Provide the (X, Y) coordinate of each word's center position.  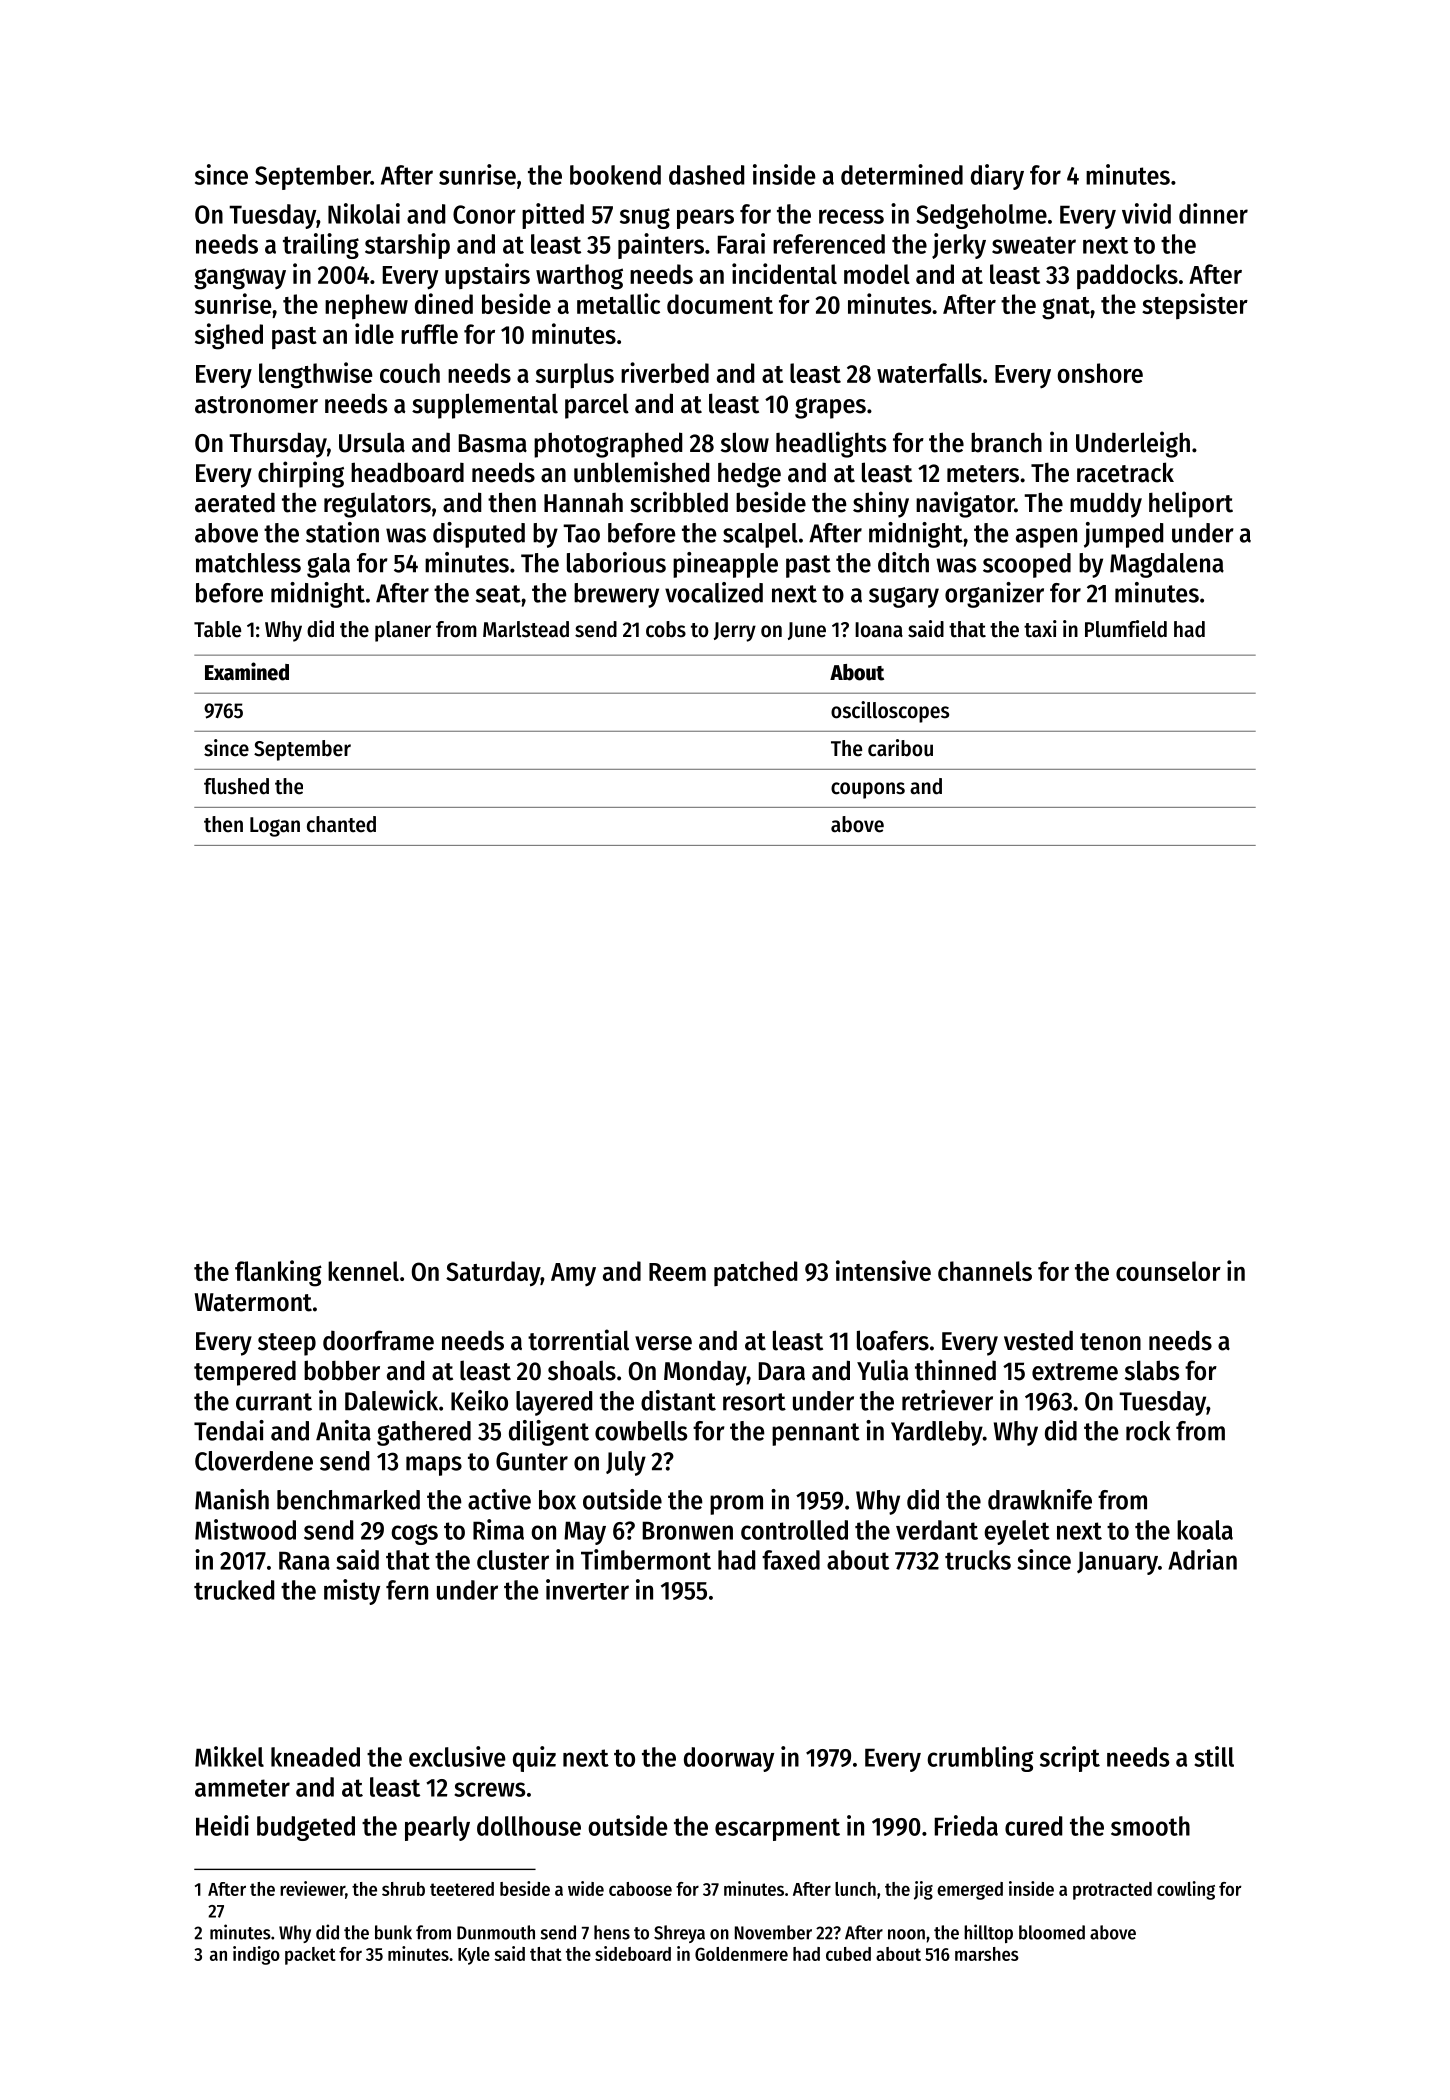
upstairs (487, 276)
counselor (1168, 1271)
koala (1205, 1530)
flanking (278, 1273)
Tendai (229, 1430)
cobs (666, 629)
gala (328, 565)
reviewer (312, 1888)
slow (745, 442)
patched (755, 1273)
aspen (1046, 538)
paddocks (1127, 276)
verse (663, 1343)
